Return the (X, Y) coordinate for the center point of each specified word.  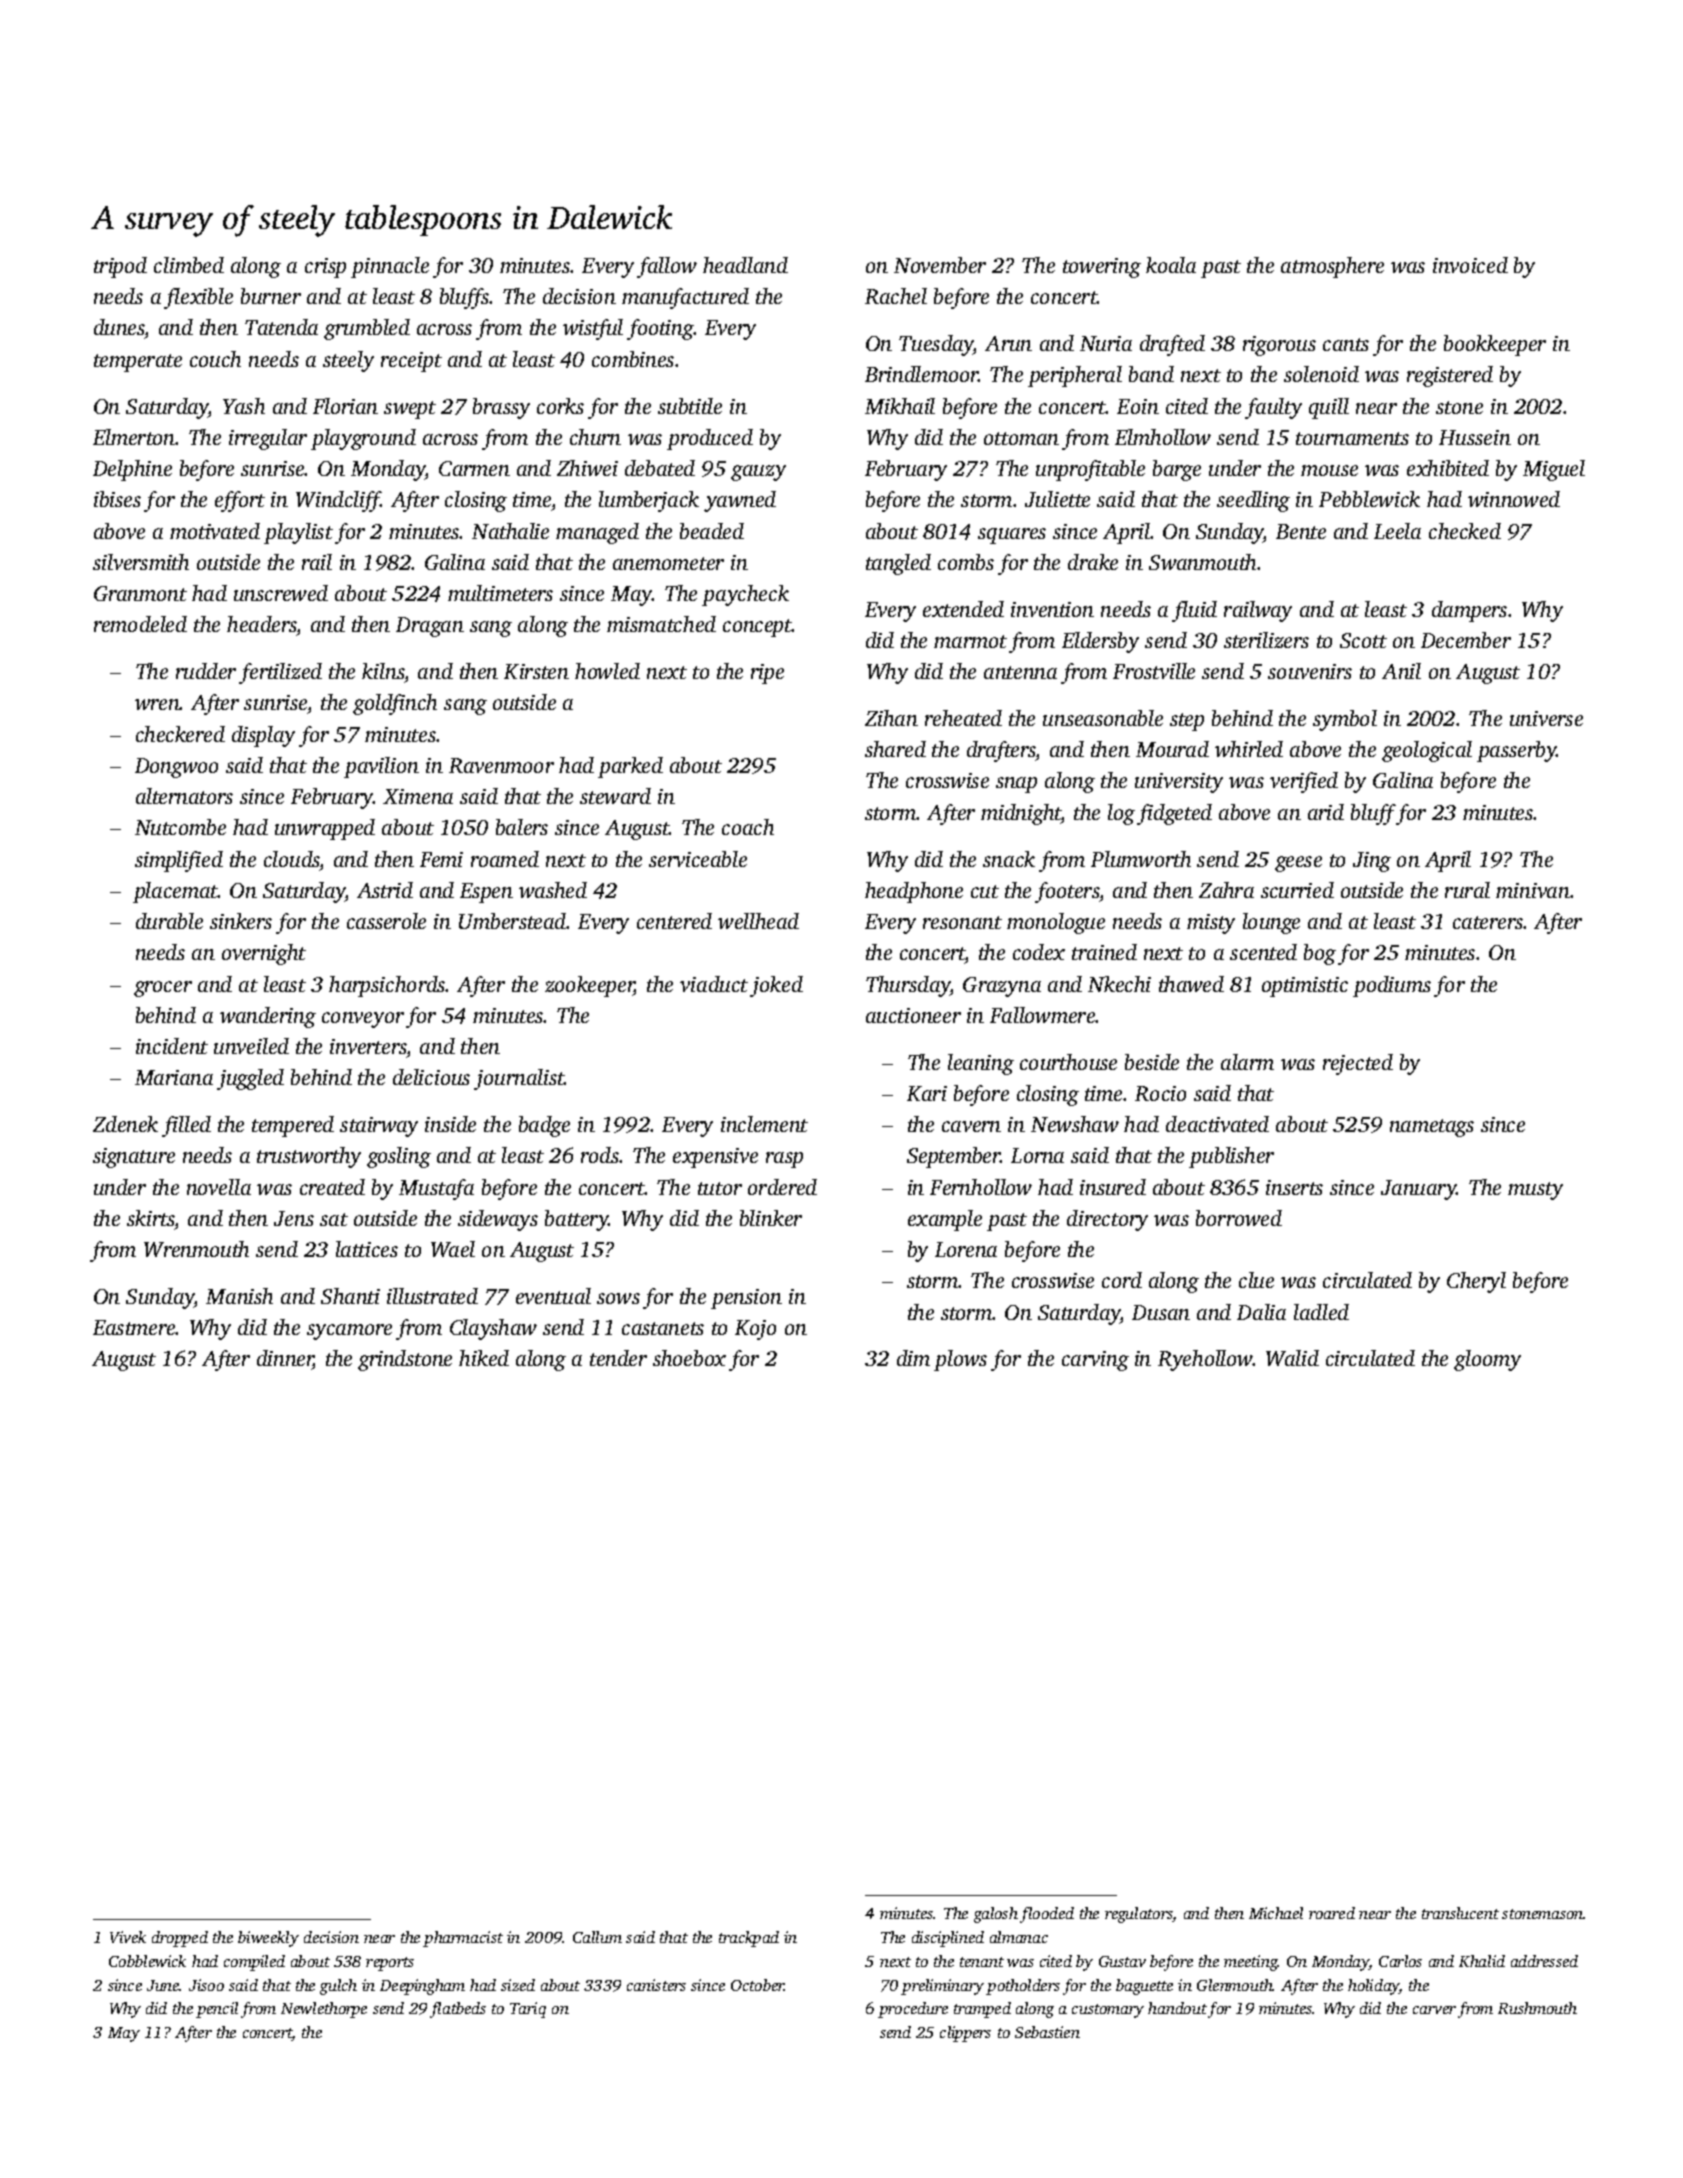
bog (1320, 954)
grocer (163, 989)
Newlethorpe (324, 2010)
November (940, 265)
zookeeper (590, 986)
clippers (965, 2034)
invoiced (1470, 265)
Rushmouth (1537, 2008)
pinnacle (390, 267)
